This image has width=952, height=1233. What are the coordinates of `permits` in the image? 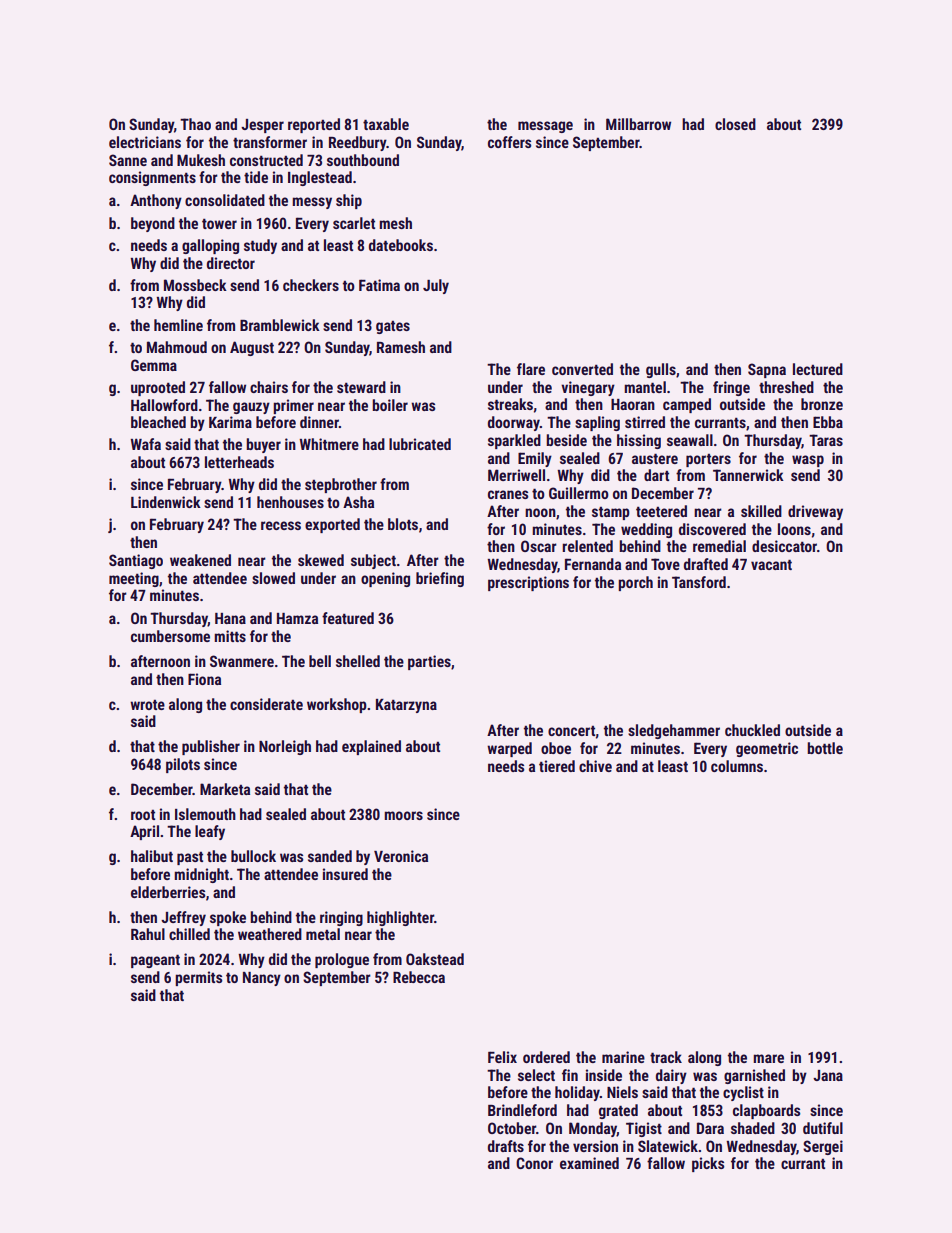 It's located at (199, 978).
